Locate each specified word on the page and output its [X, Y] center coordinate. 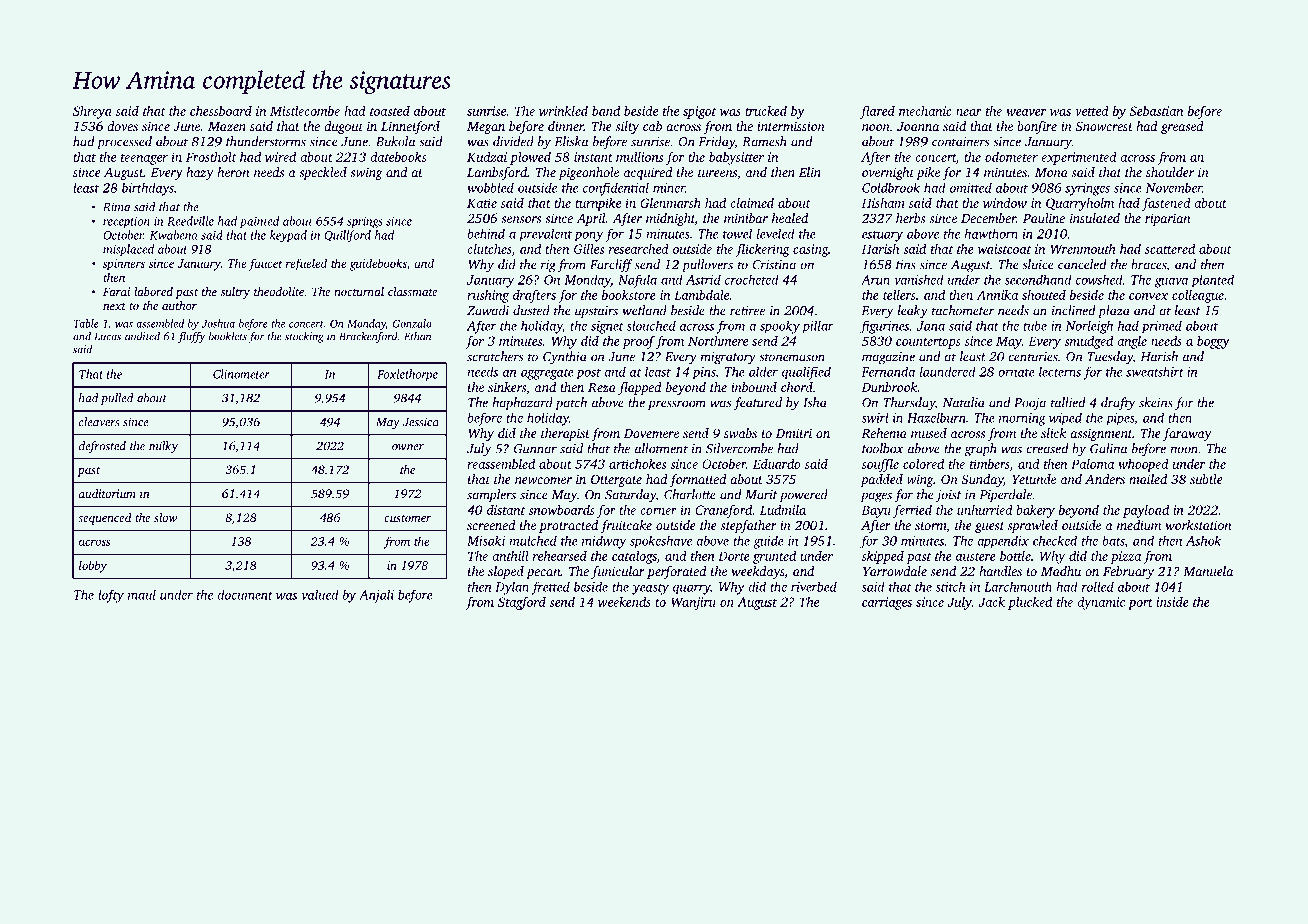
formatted [698, 480]
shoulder [1170, 172]
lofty [111, 596]
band [606, 111]
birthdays [148, 189]
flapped [640, 388]
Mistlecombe [305, 111]
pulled [117, 399]
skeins [1156, 402]
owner [408, 447]
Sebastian [1156, 111]
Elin [810, 172]
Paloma [1092, 464]
